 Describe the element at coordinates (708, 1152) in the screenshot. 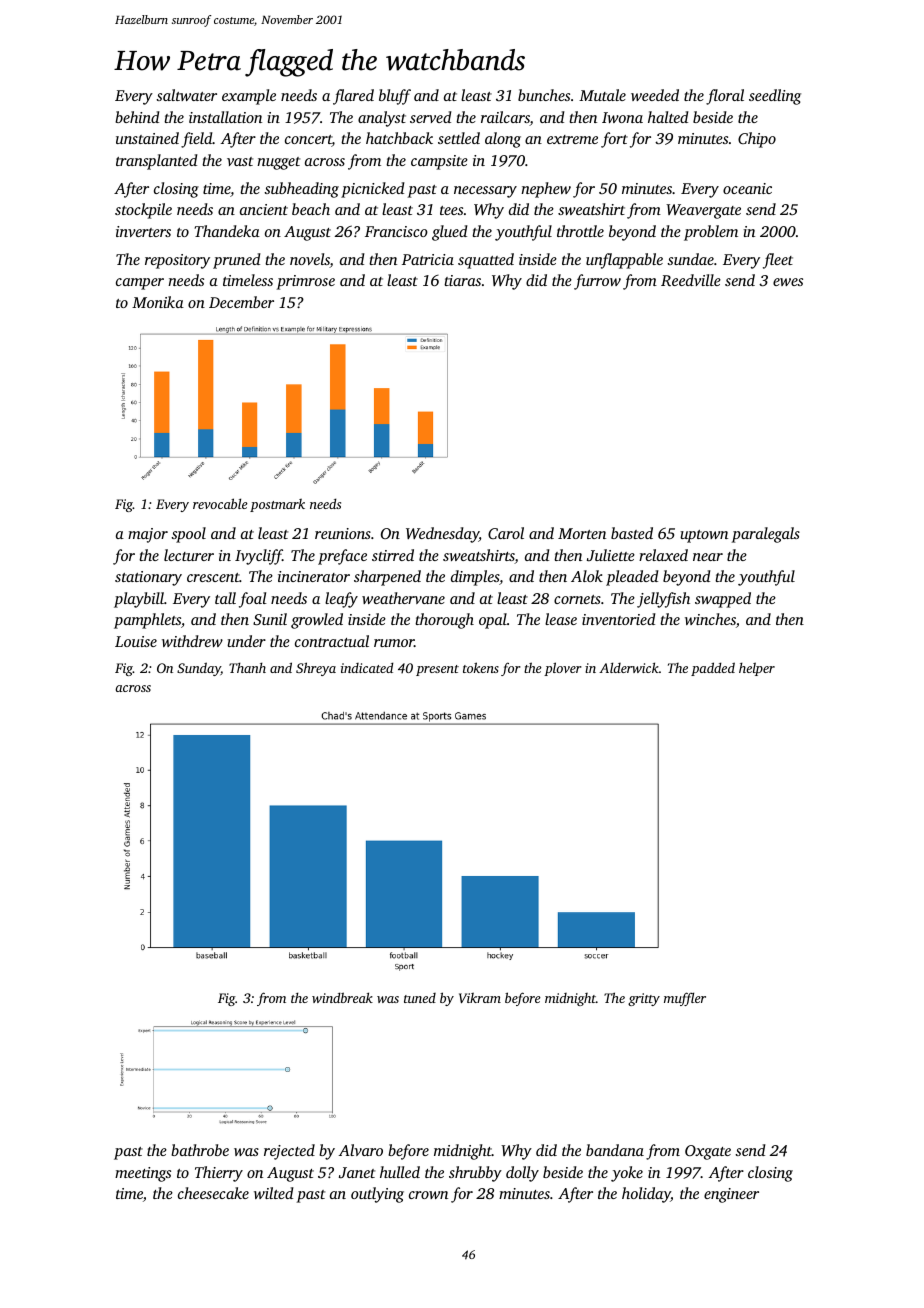

I see `Oxgate` at that location.
